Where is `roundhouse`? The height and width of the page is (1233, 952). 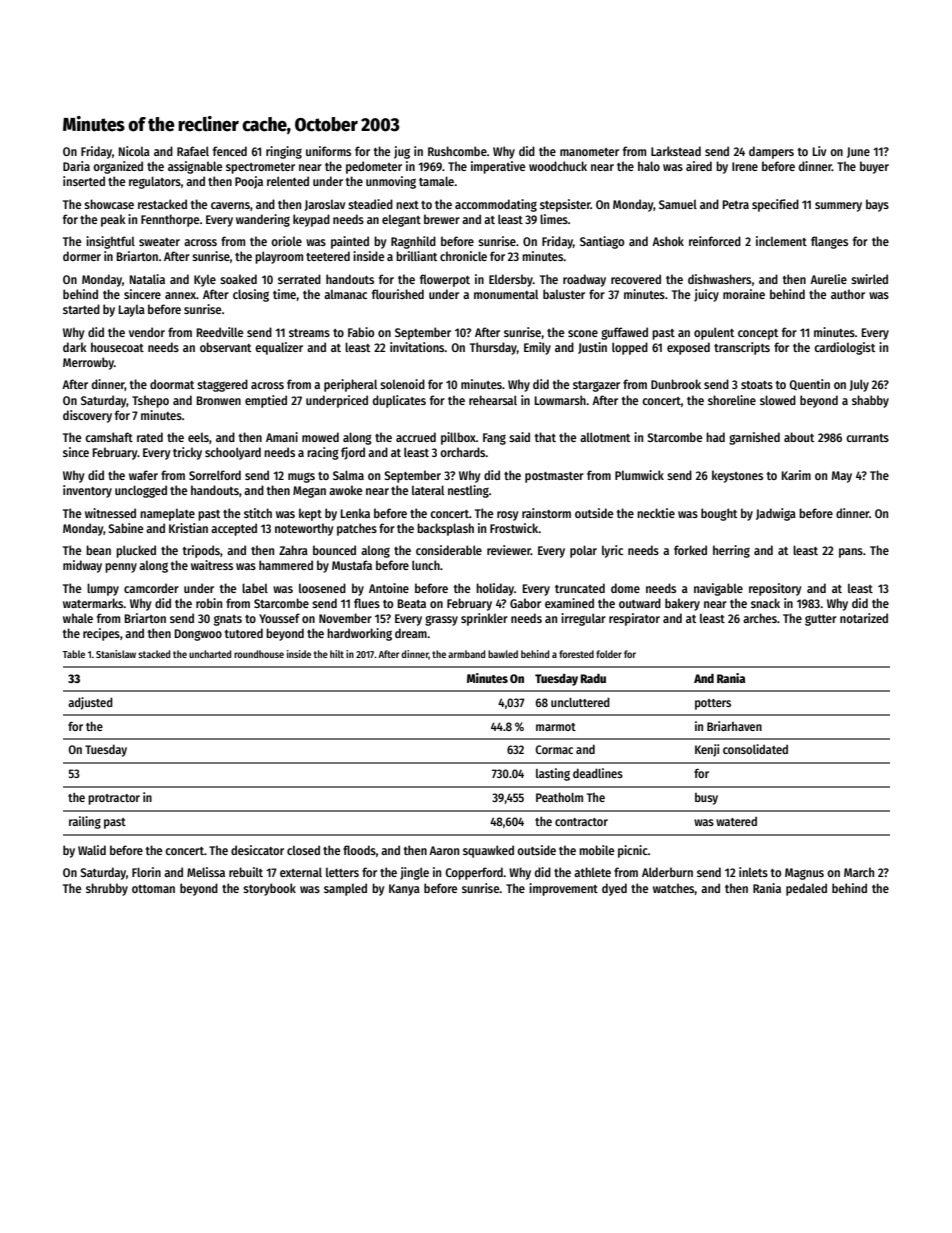 roundhouse is located at coordinates (259, 654).
